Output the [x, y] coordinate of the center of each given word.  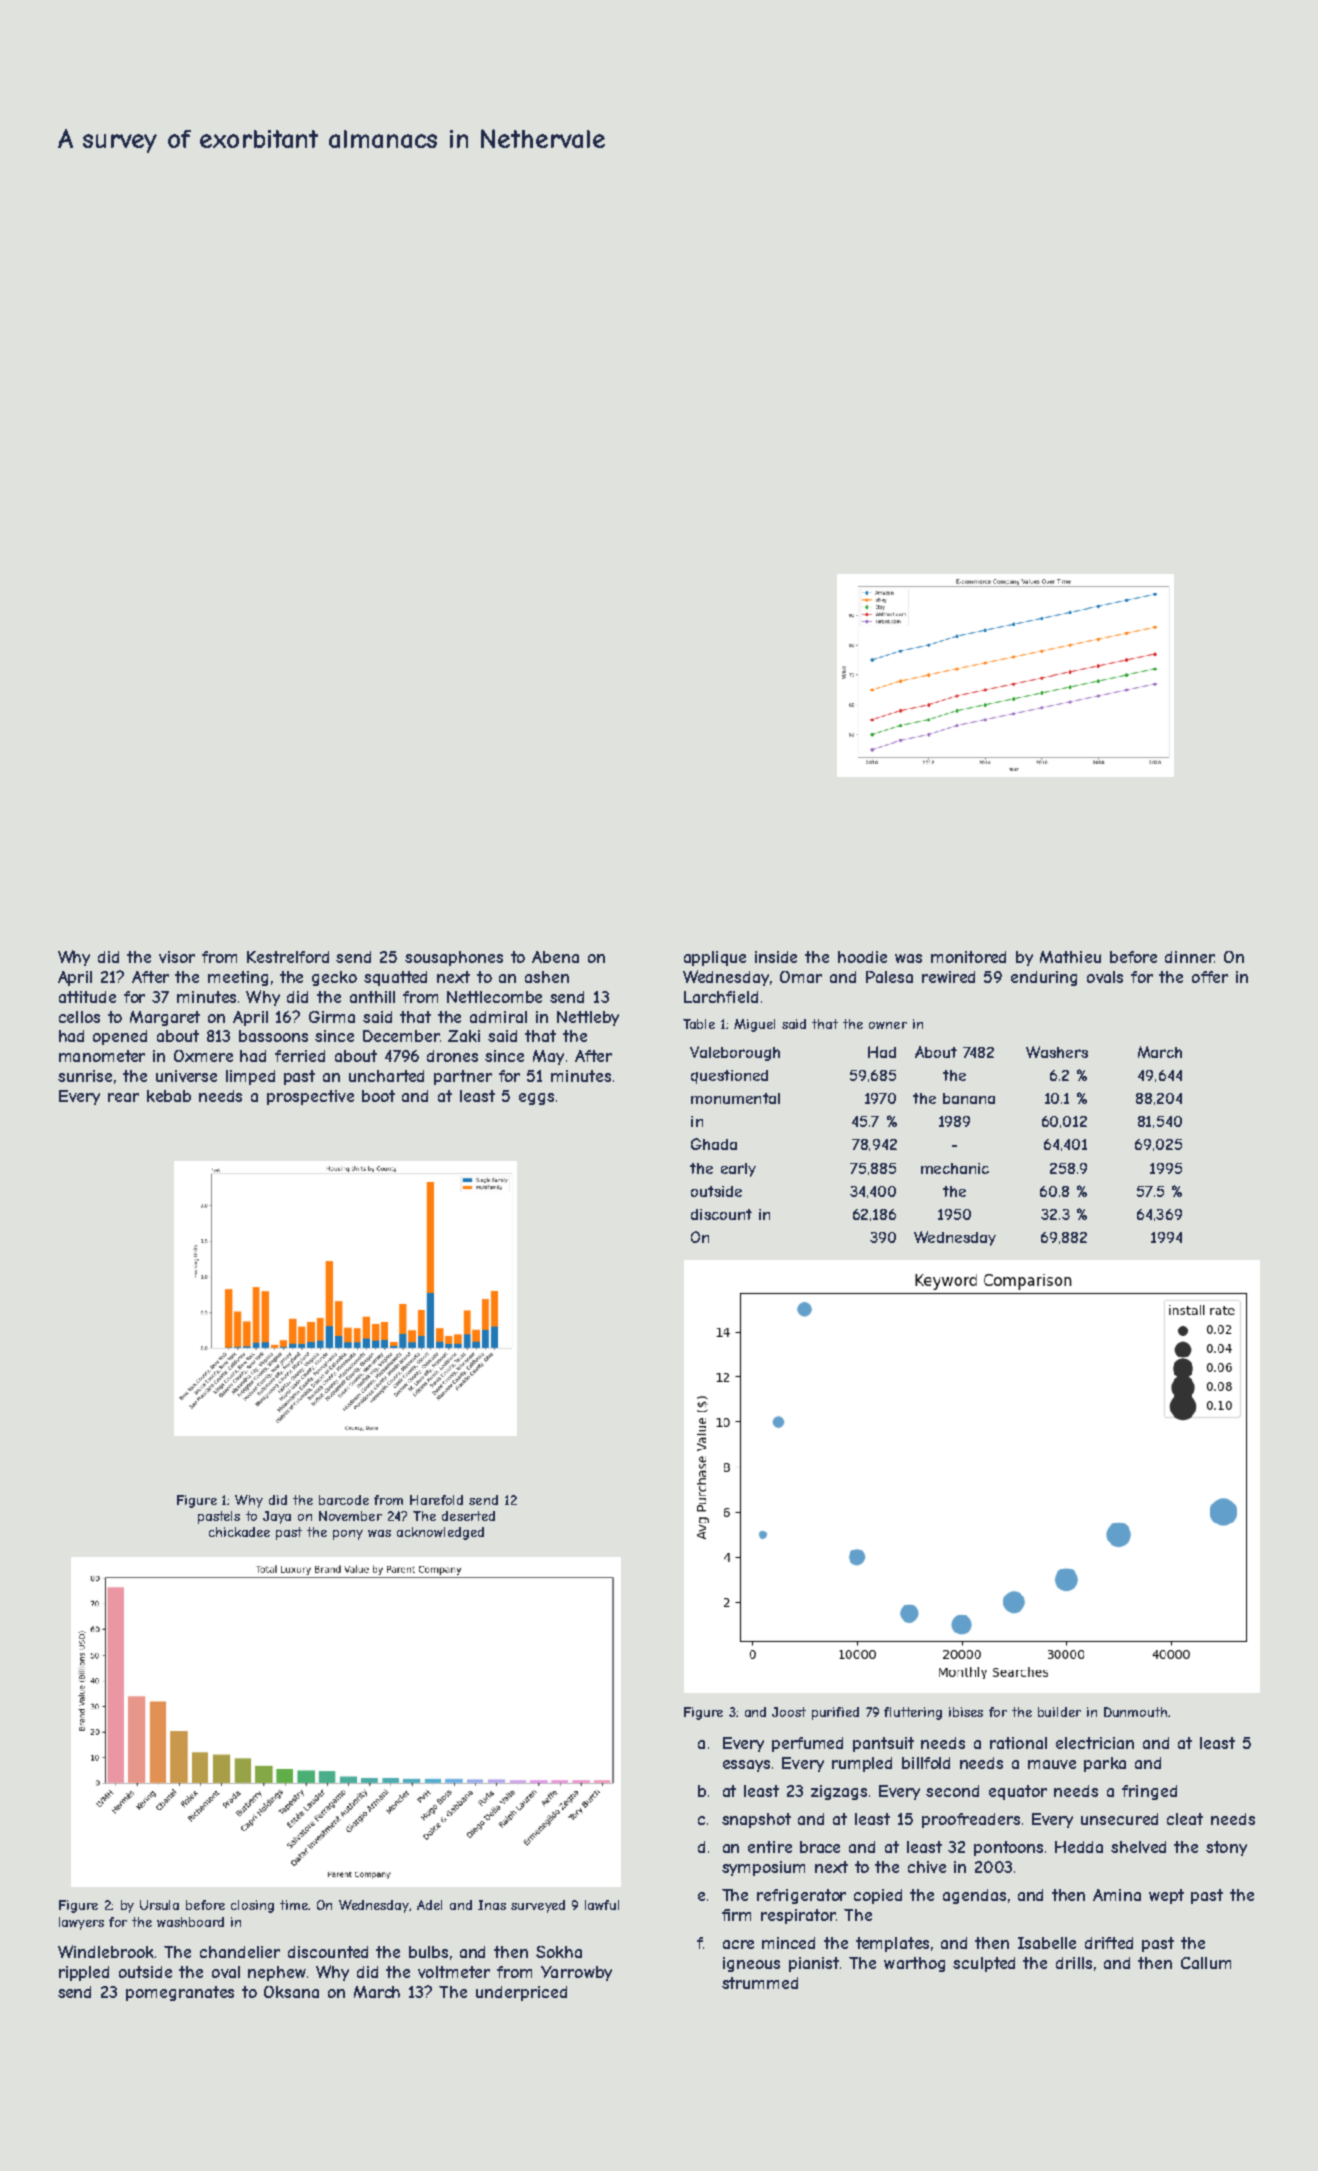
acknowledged [440, 1533]
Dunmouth [1135, 1712]
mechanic [955, 1168]
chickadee [239, 1532]
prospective [310, 1097]
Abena [555, 957]
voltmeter [454, 1972]
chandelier [240, 1952]
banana [969, 1098]
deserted [468, 1516]
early [738, 1170]
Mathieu [1070, 957]
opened [120, 1037]
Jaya [277, 1517]
